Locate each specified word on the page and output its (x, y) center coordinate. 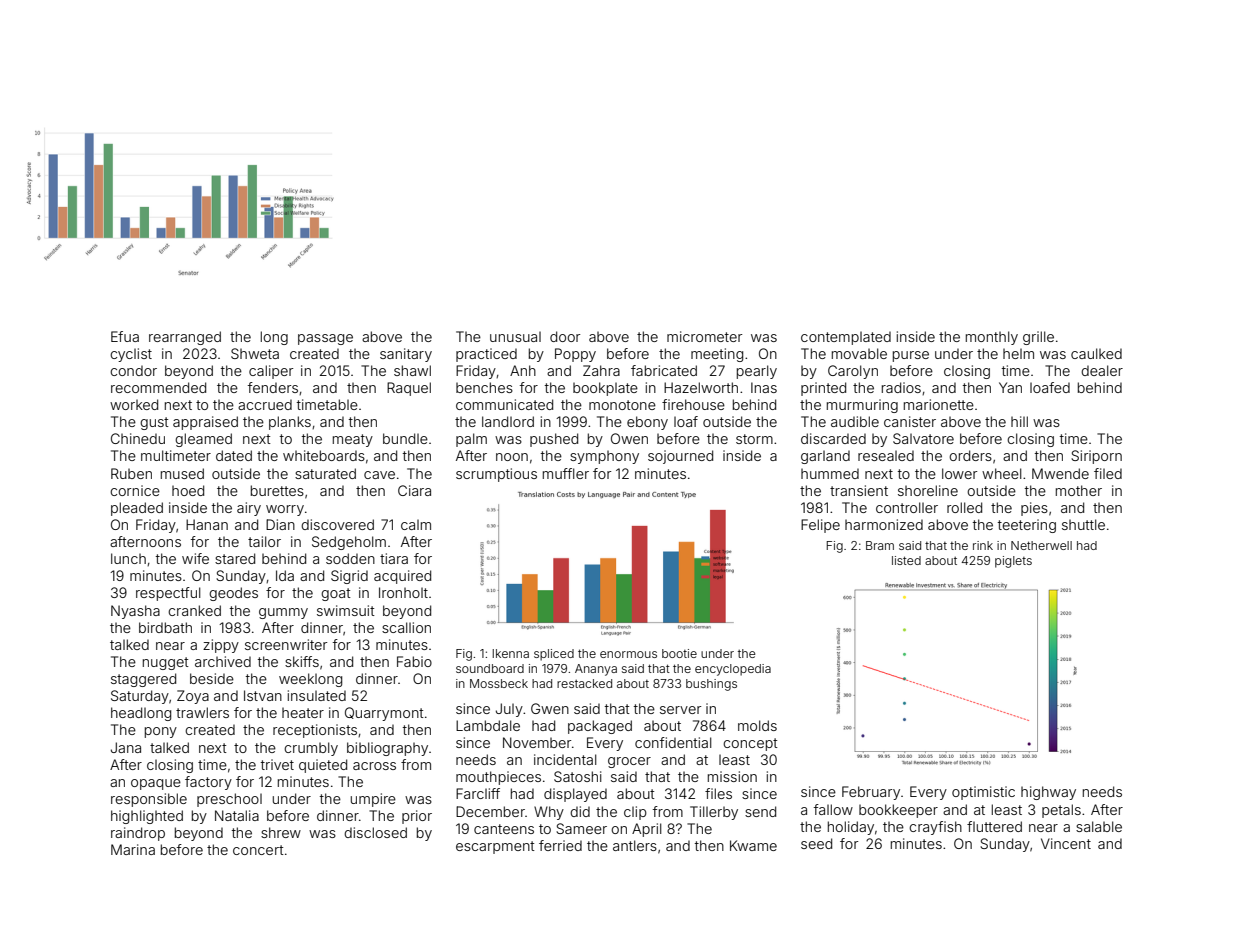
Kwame (753, 845)
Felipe (820, 526)
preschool (229, 800)
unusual (515, 336)
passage (325, 339)
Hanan (207, 524)
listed (906, 560)
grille (1038, 338)
